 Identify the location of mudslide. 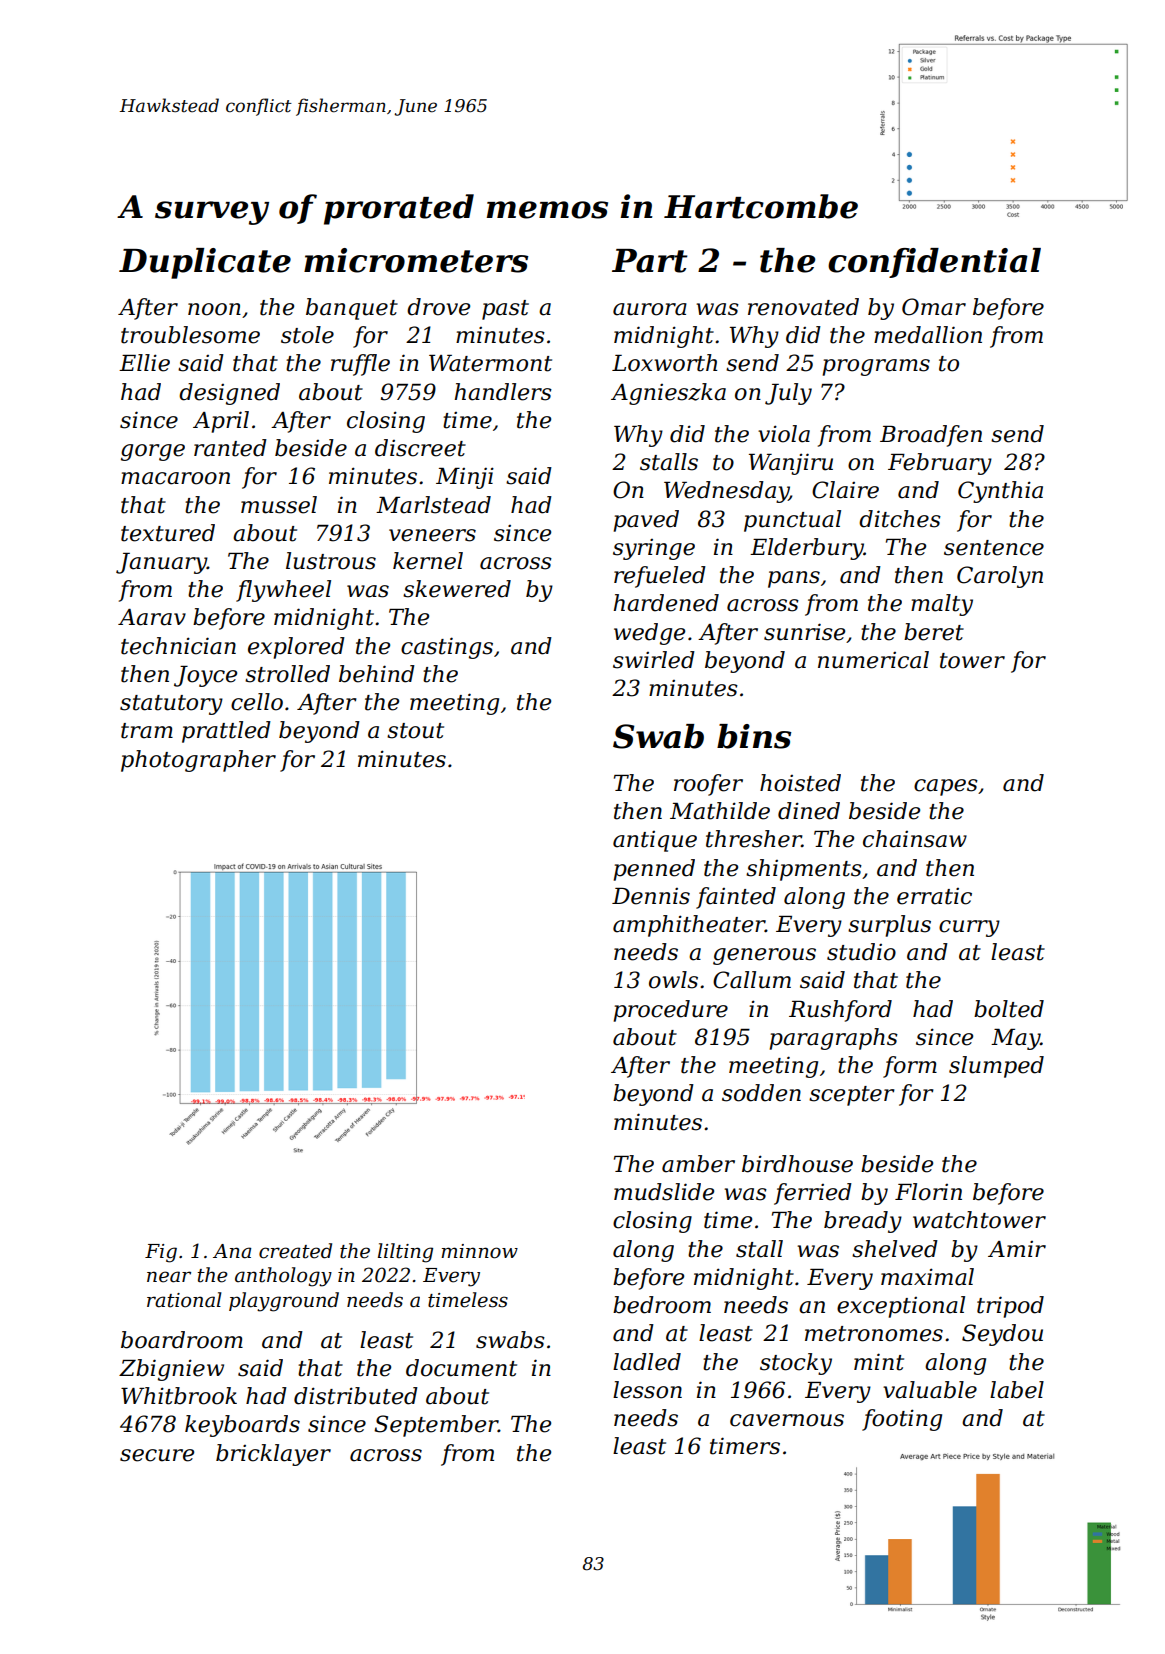
(664, 1192).
